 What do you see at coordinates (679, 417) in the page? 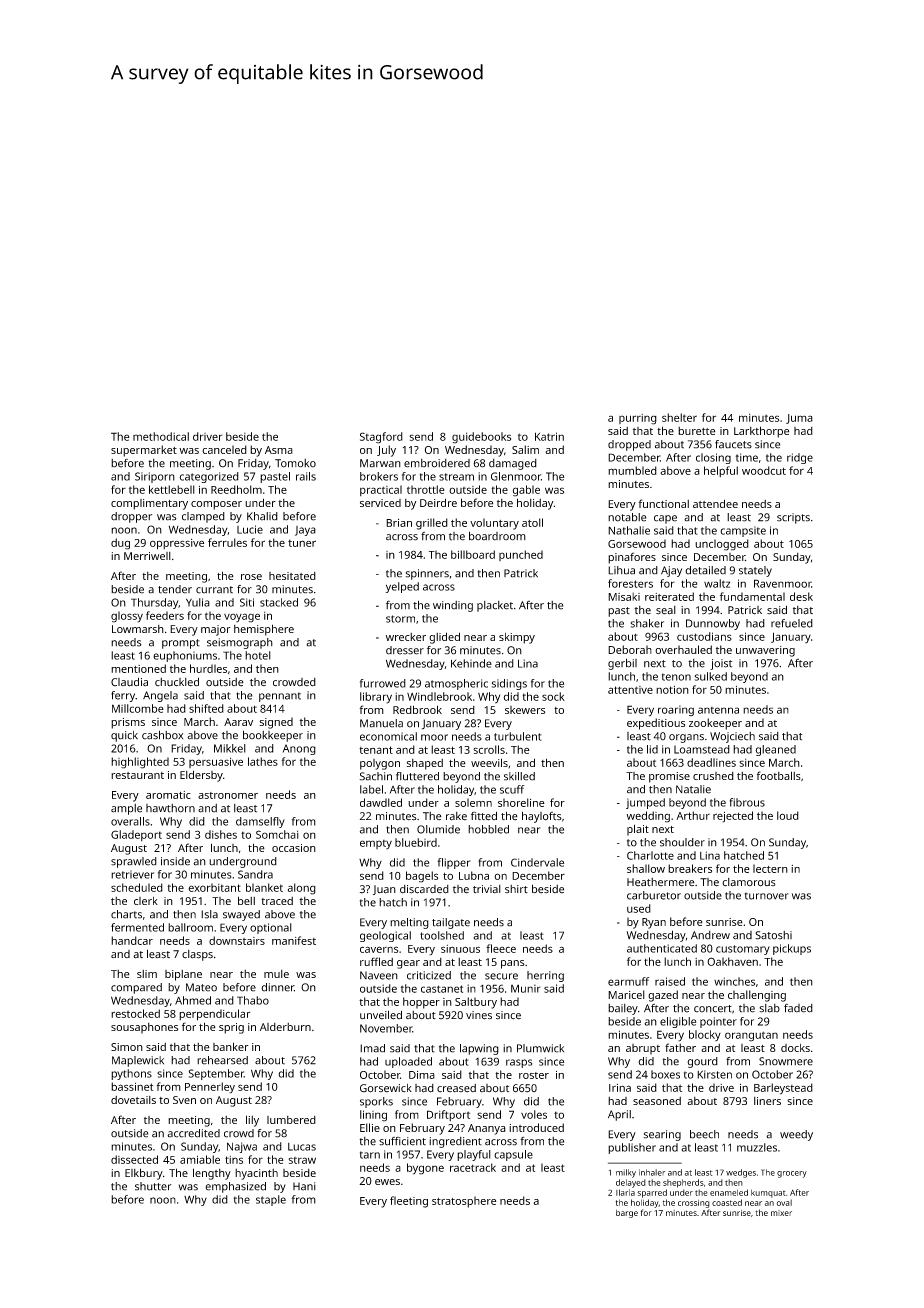
I see `shelter` at bounding box center [679, 417].
